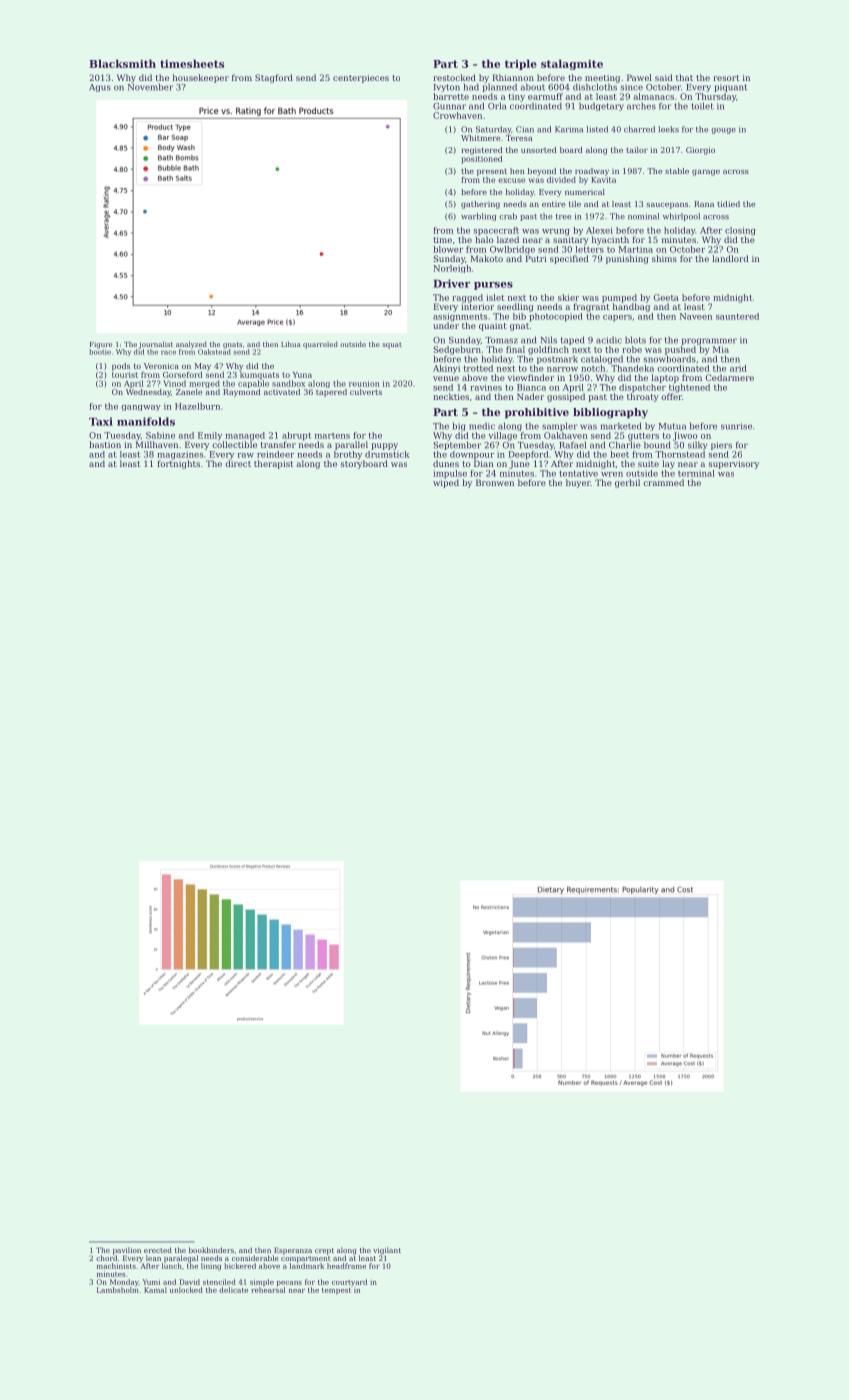  Describe the element at coordinates (495, 482) in the document. I see `Bronwen` at that location.
